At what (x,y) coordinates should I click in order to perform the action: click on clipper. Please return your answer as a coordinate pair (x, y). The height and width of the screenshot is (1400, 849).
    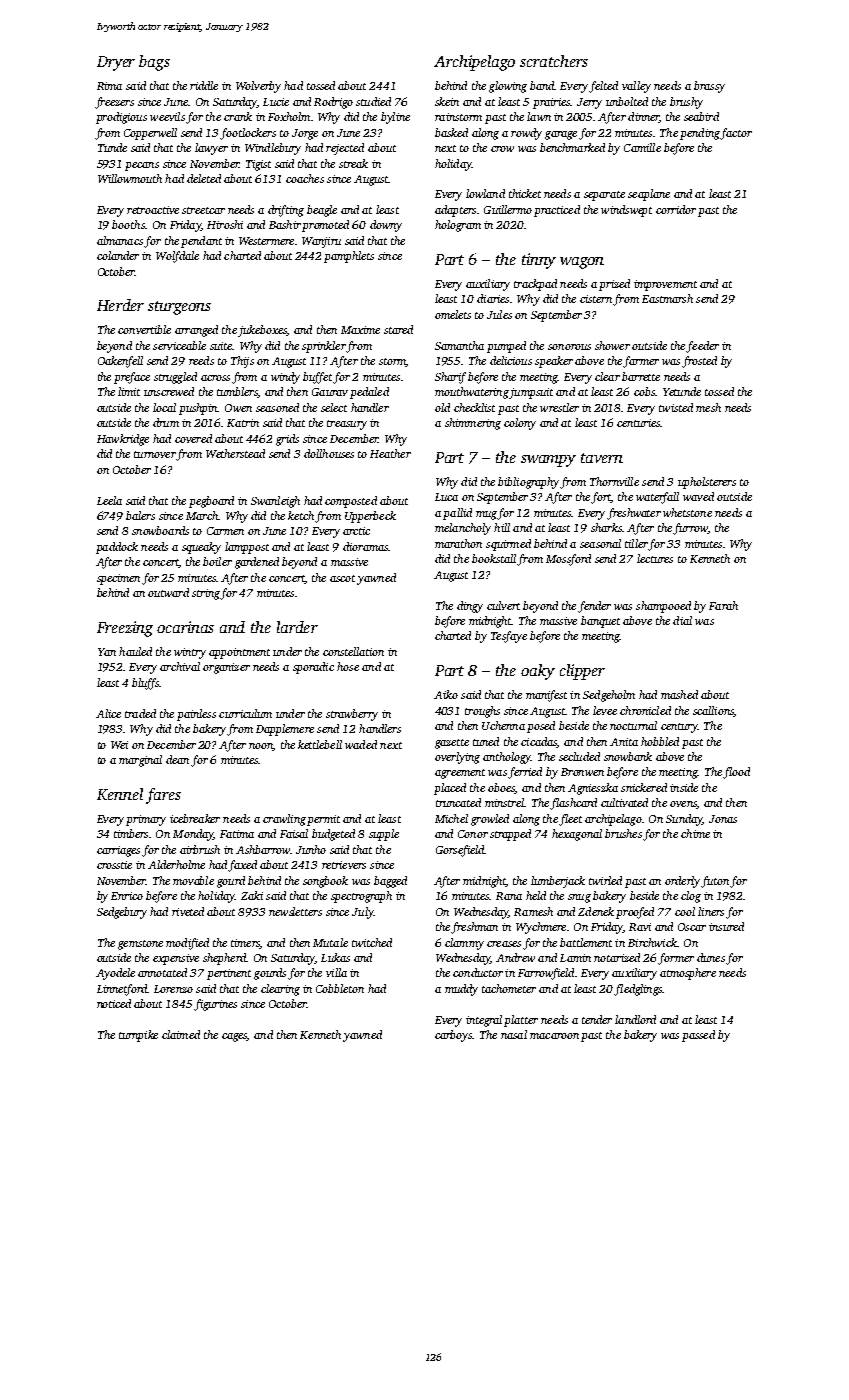
    Looking at the image, I should click on (582, 672).
